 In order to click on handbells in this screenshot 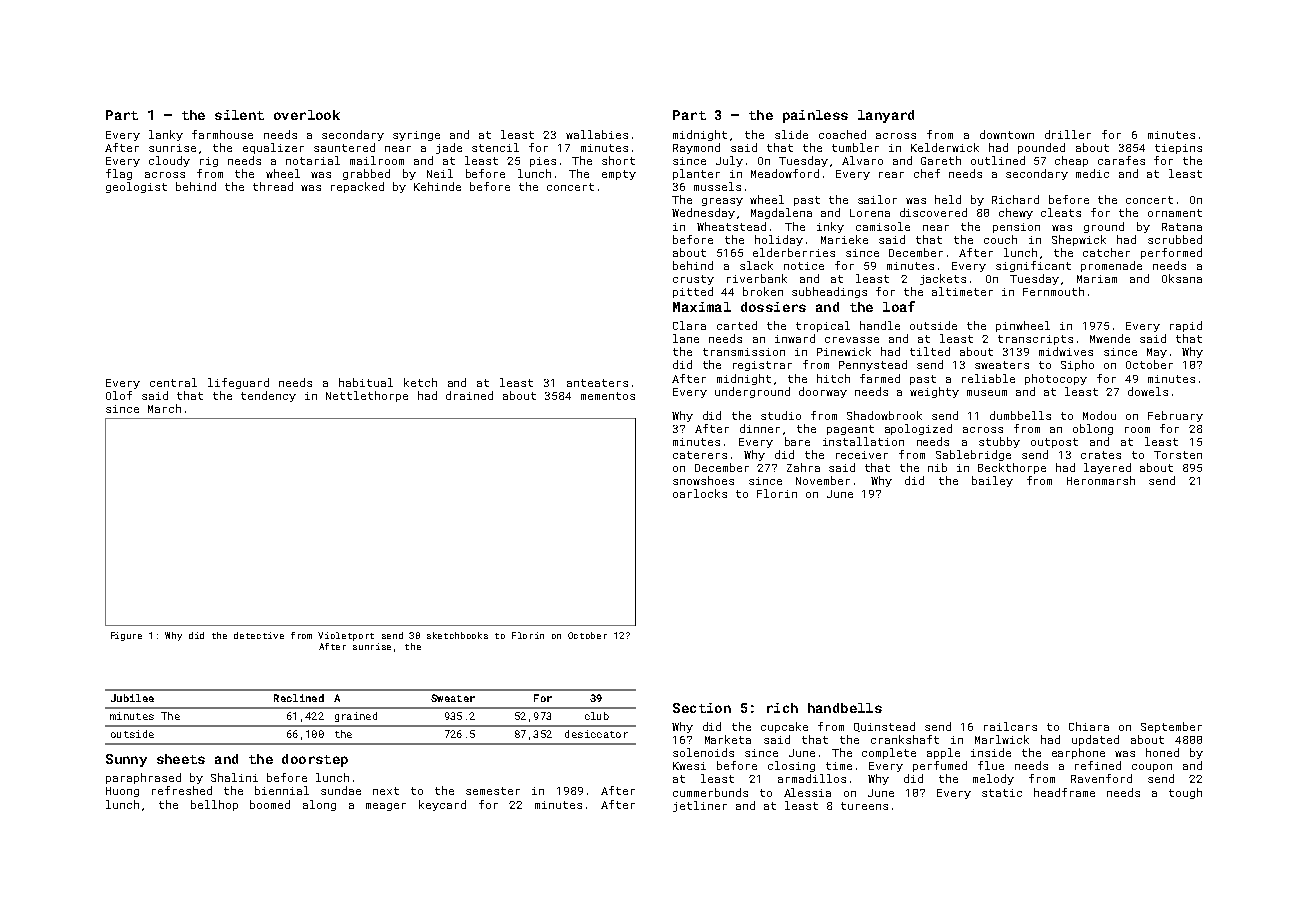, I will do `click(845, 708)`.
